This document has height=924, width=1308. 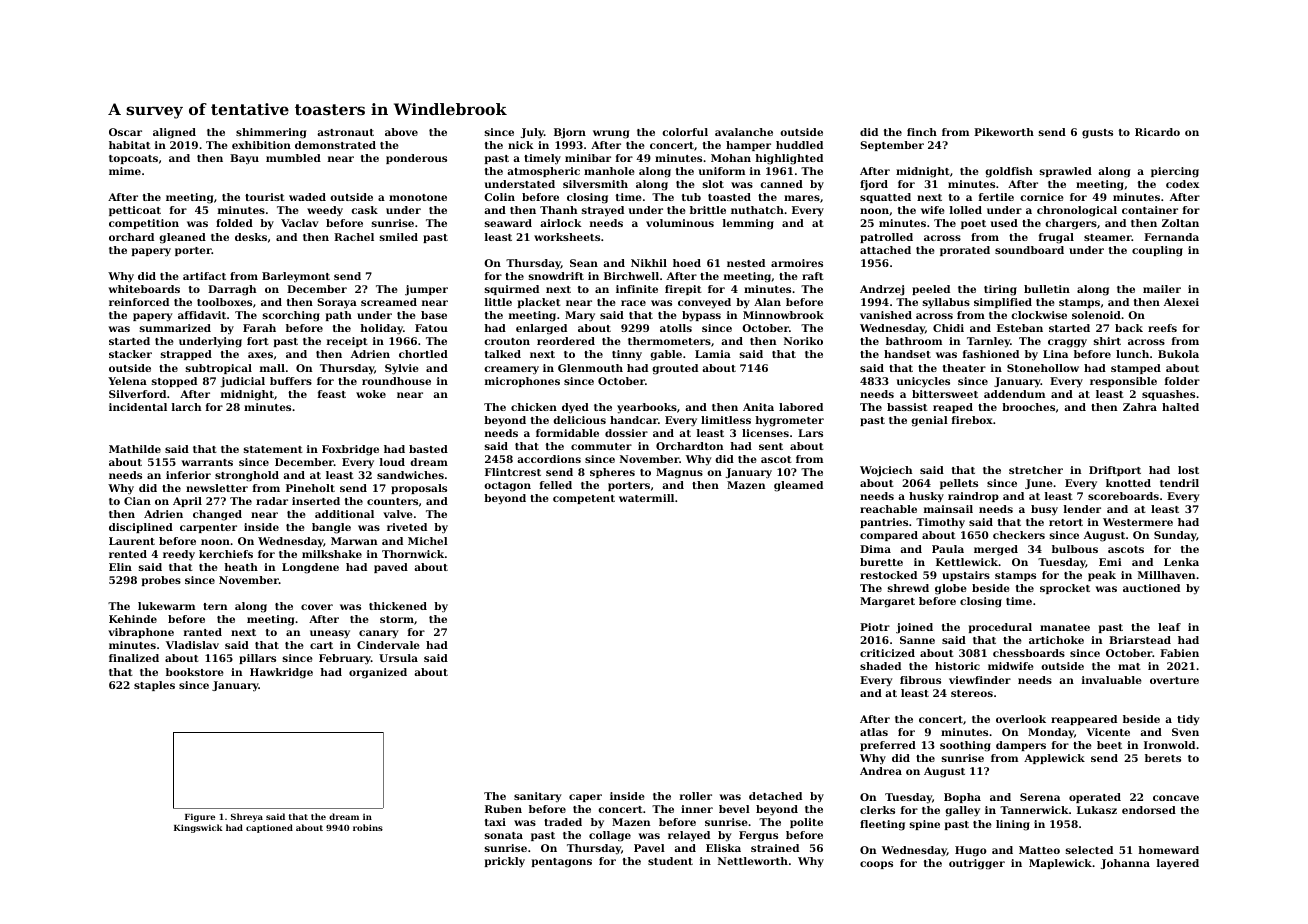 I want to click on traded, so click(x=563, y=822).
